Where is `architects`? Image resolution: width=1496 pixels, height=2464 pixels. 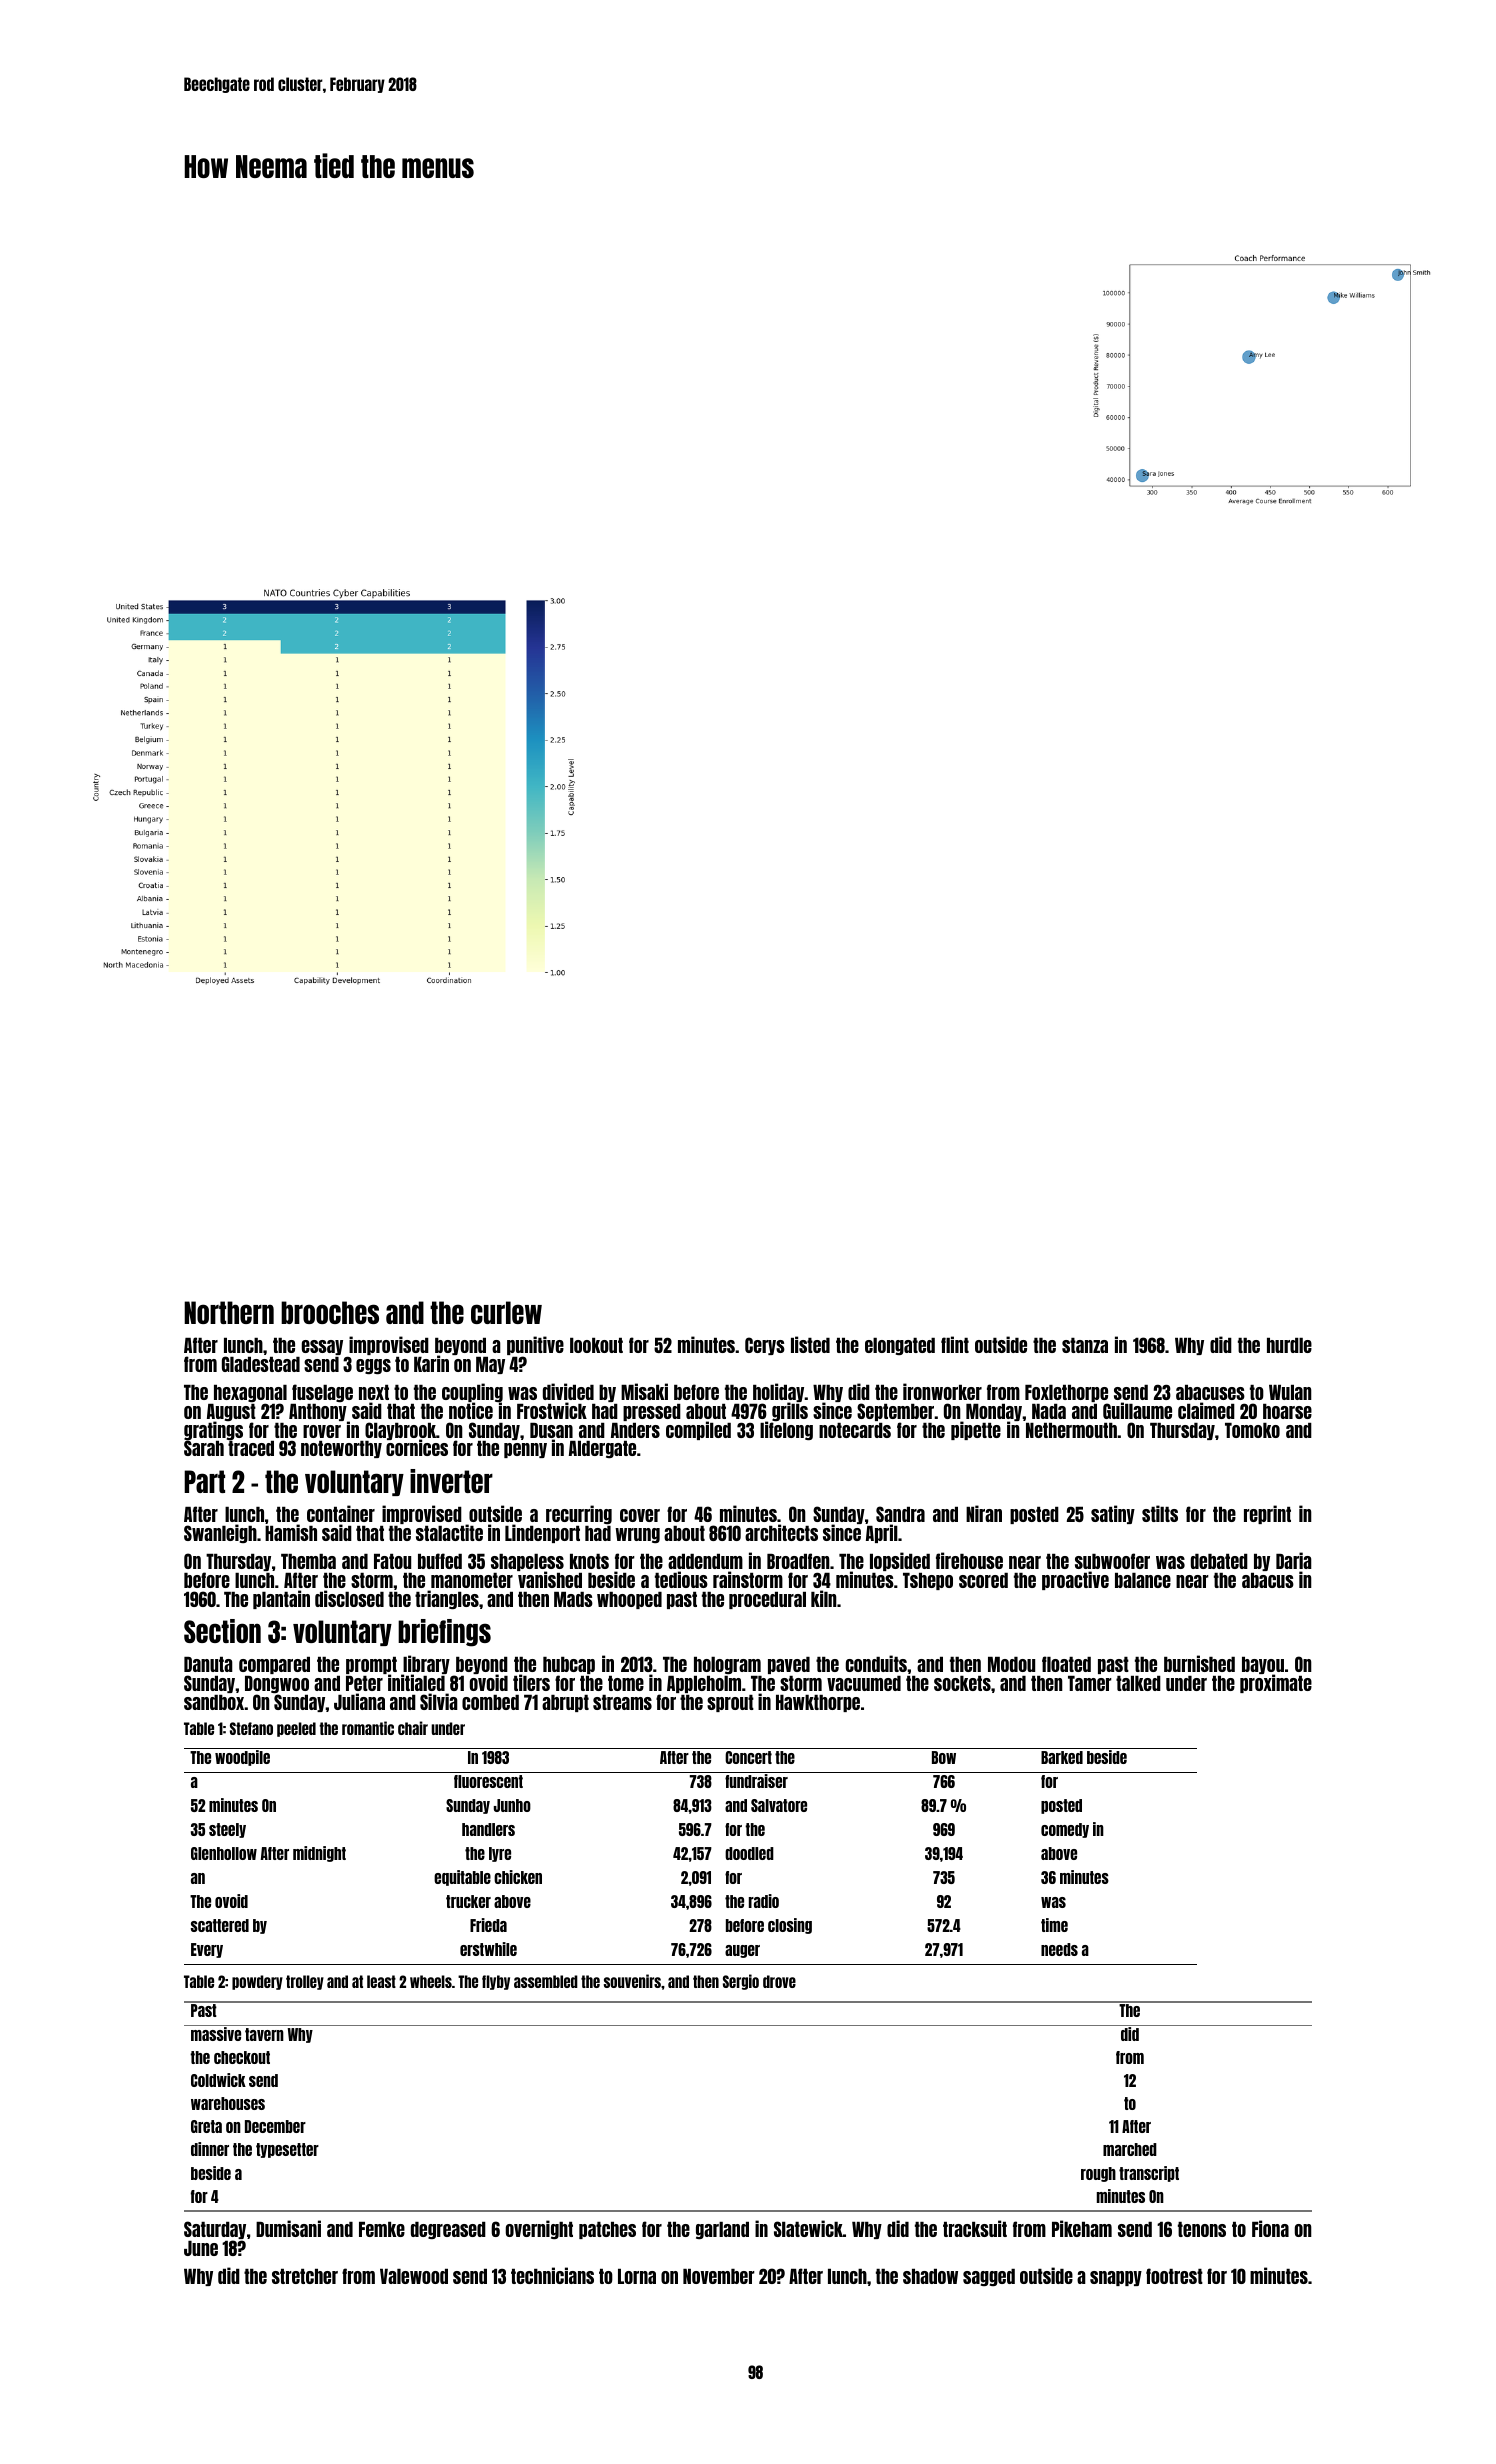
architects is located at coordinates (781, 1532).
